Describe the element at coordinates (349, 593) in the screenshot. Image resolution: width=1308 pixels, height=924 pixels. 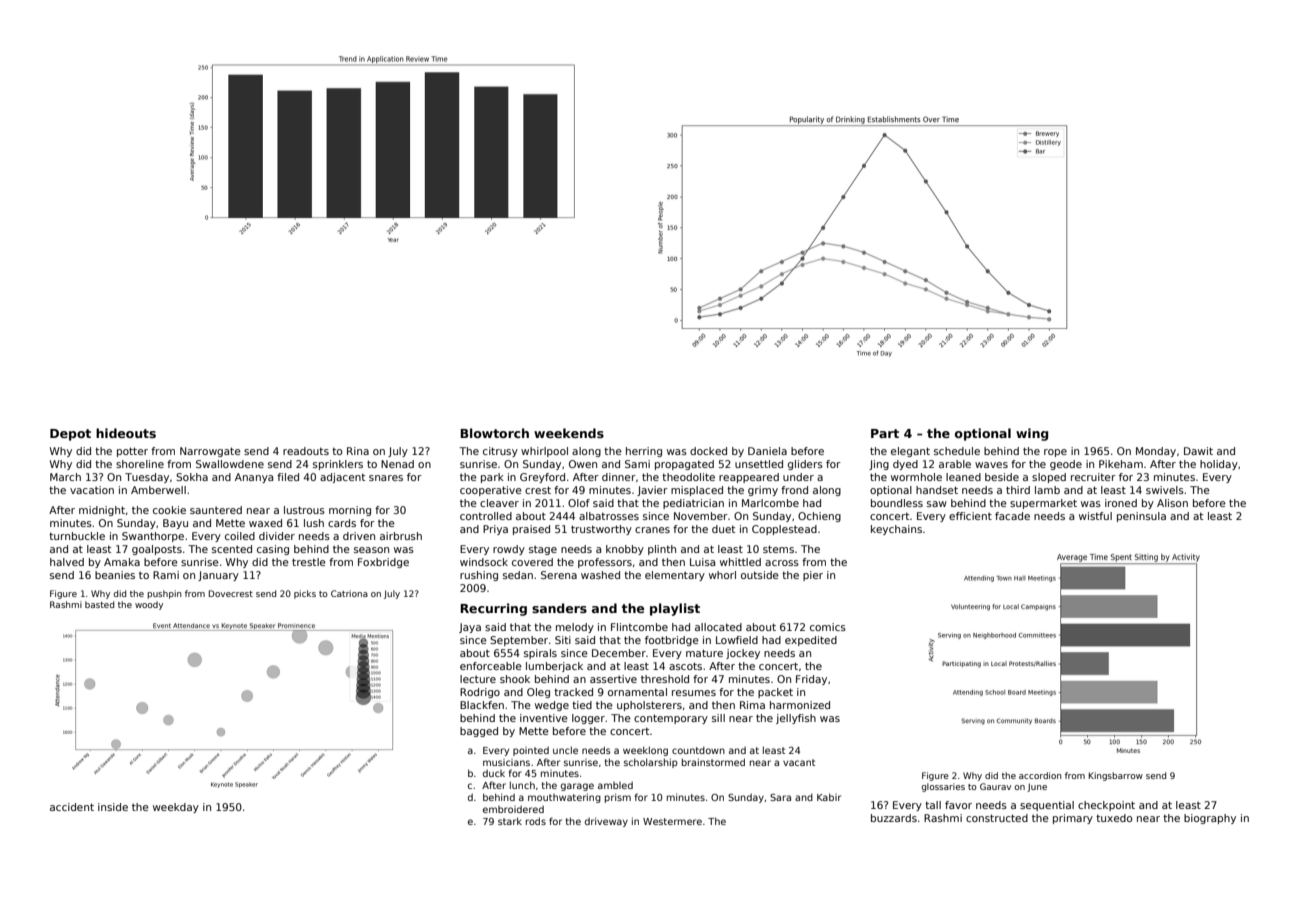
I see `Catriona` at that location.
